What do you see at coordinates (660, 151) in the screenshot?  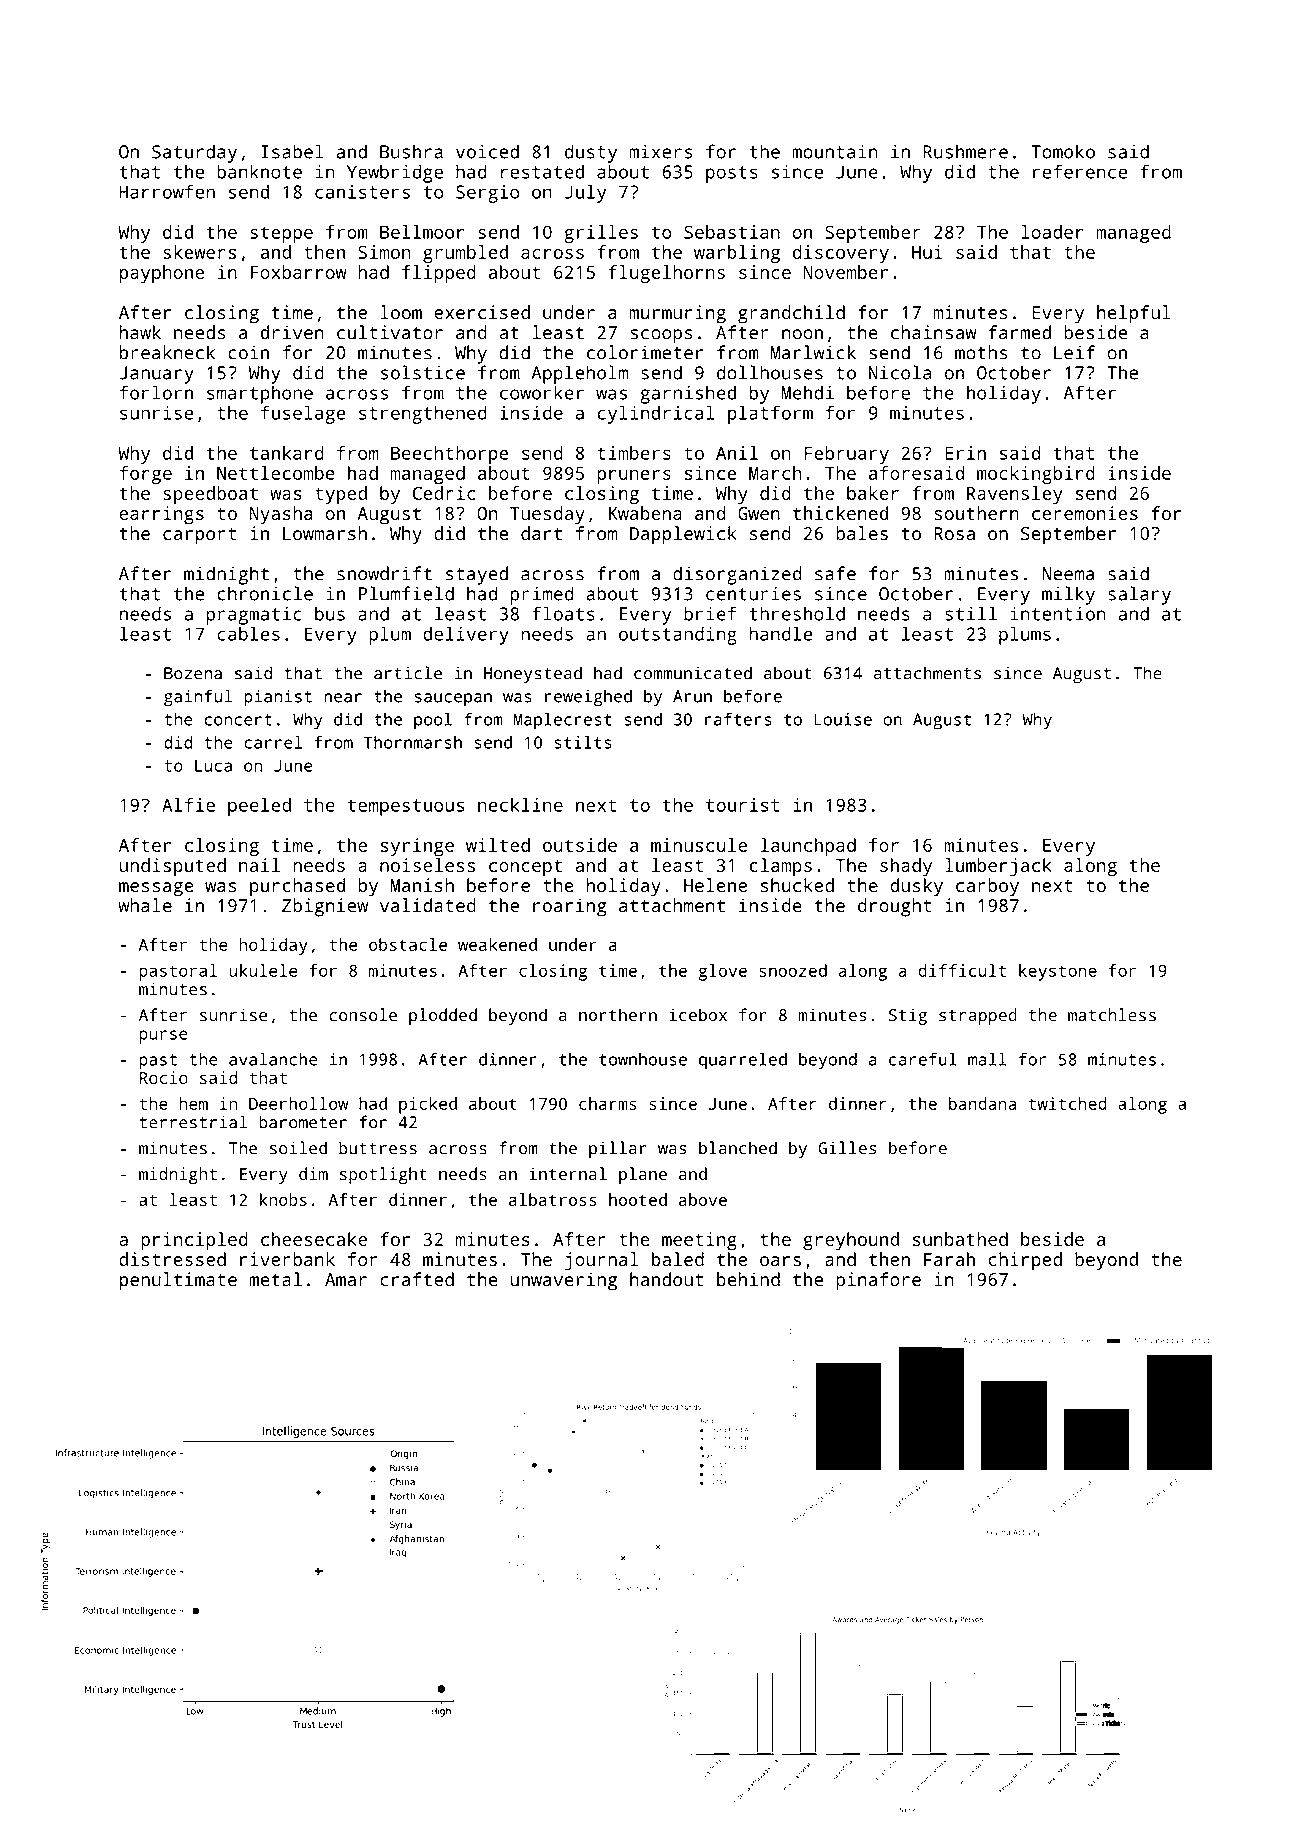 I see `mixers` at bounding box center [660, 151].
